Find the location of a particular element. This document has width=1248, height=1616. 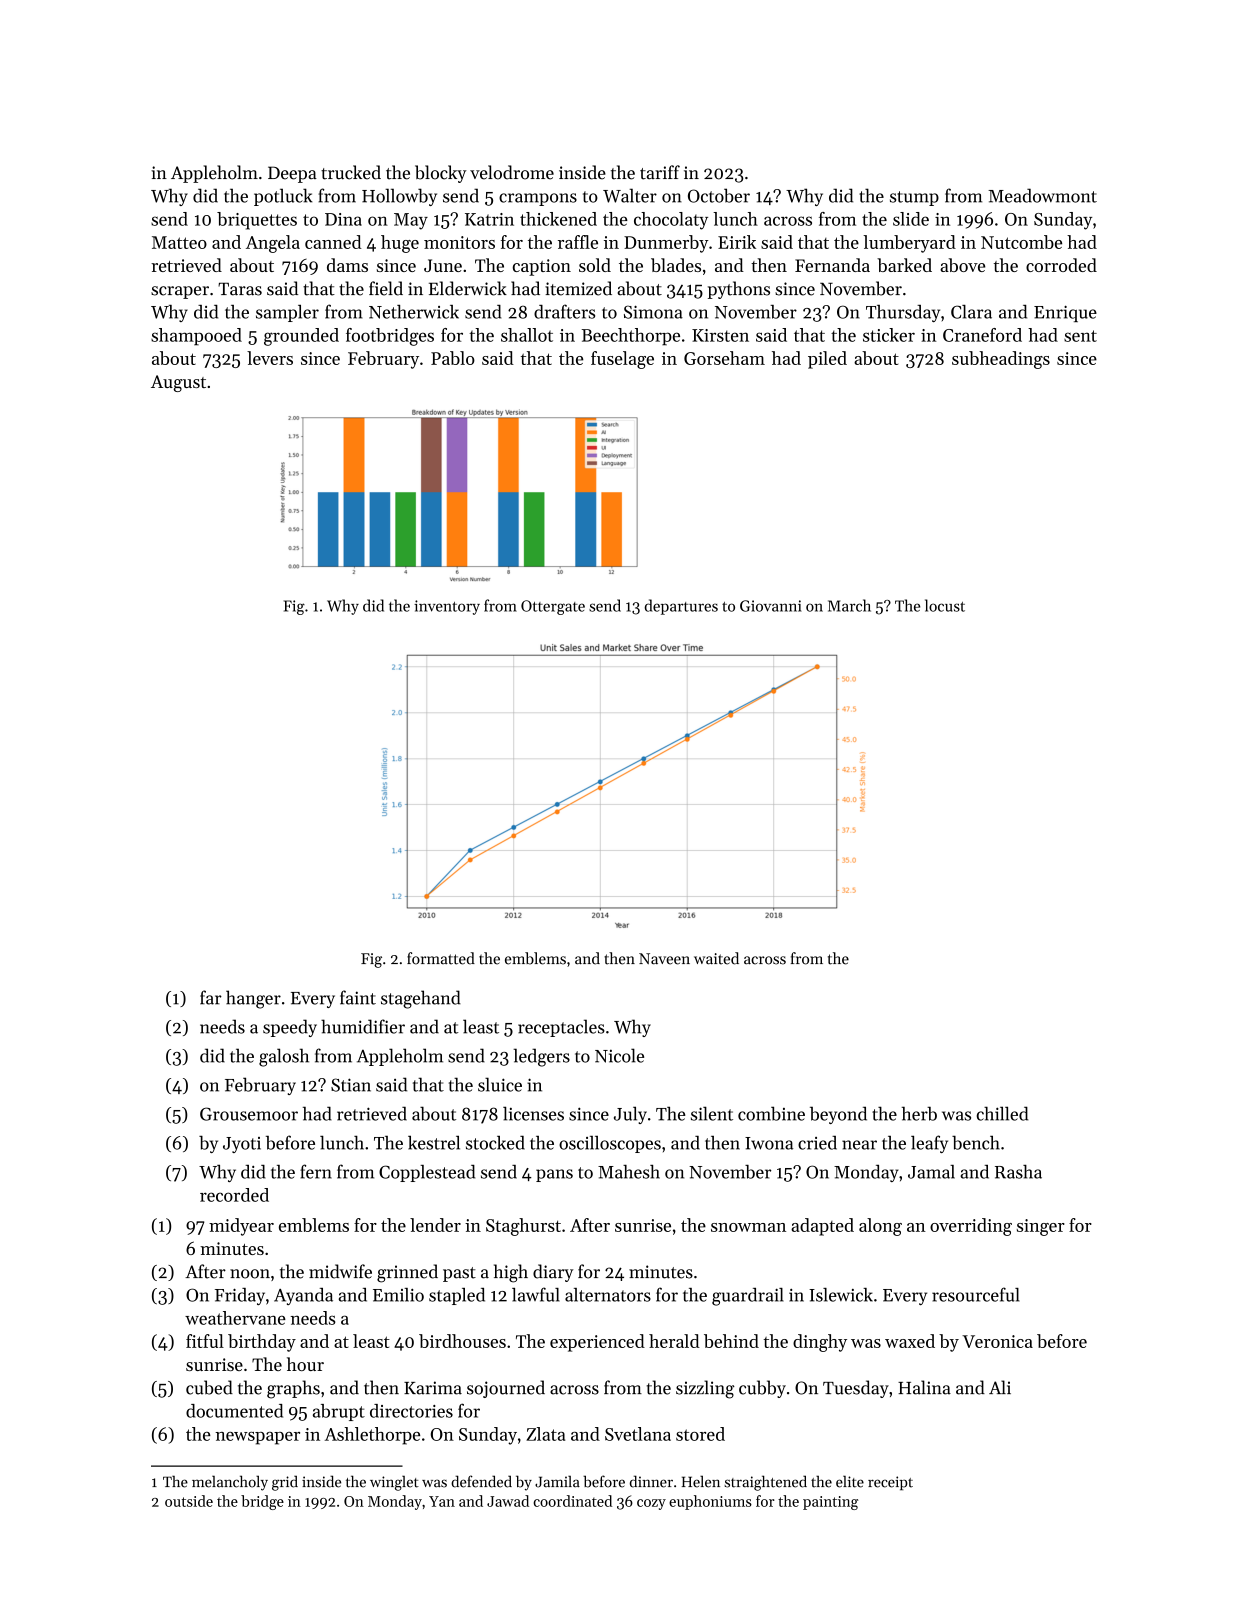

inventory is located at coordinates (447, 607).
